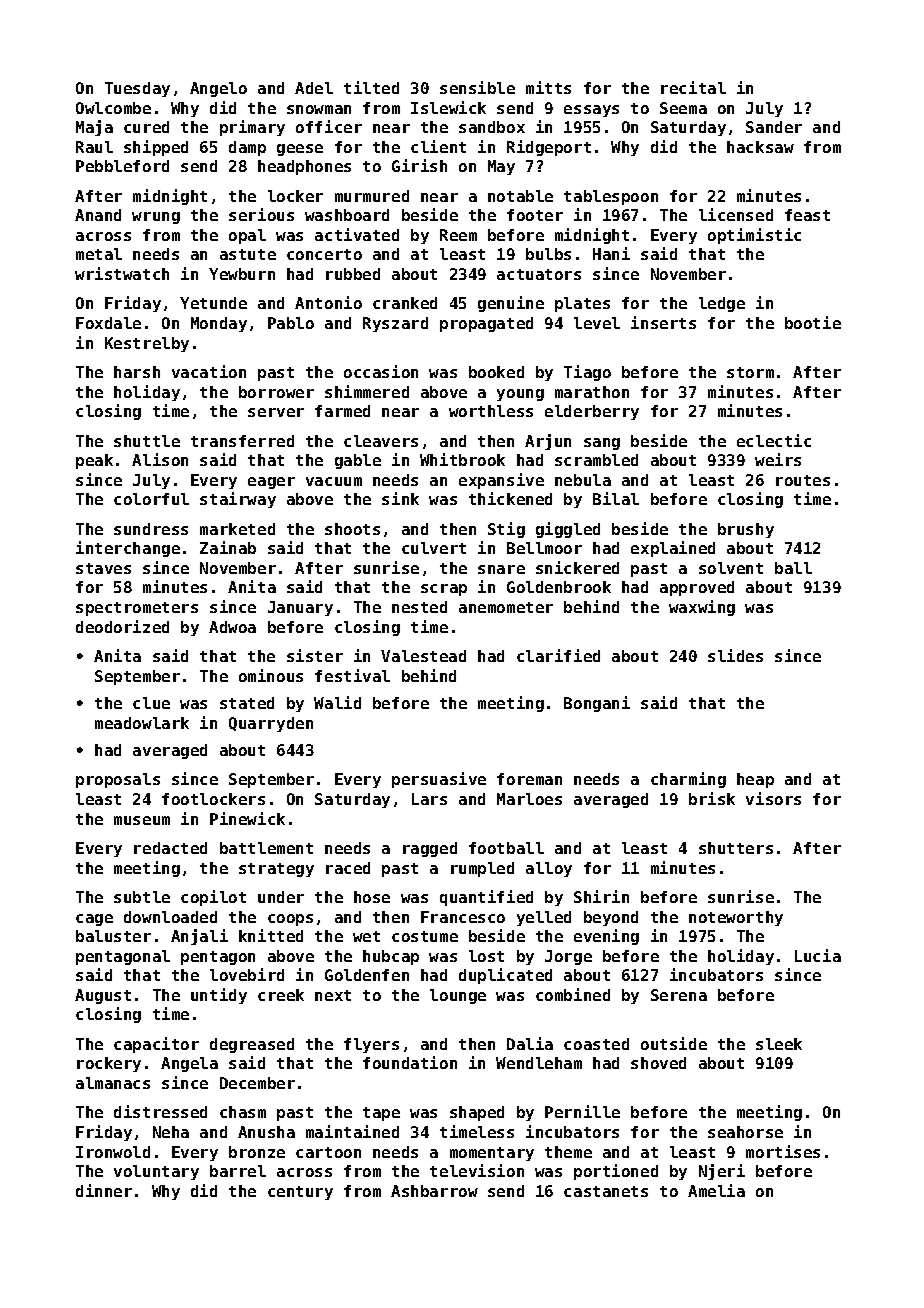  I want to click on mortises, so click(783, 1151).
